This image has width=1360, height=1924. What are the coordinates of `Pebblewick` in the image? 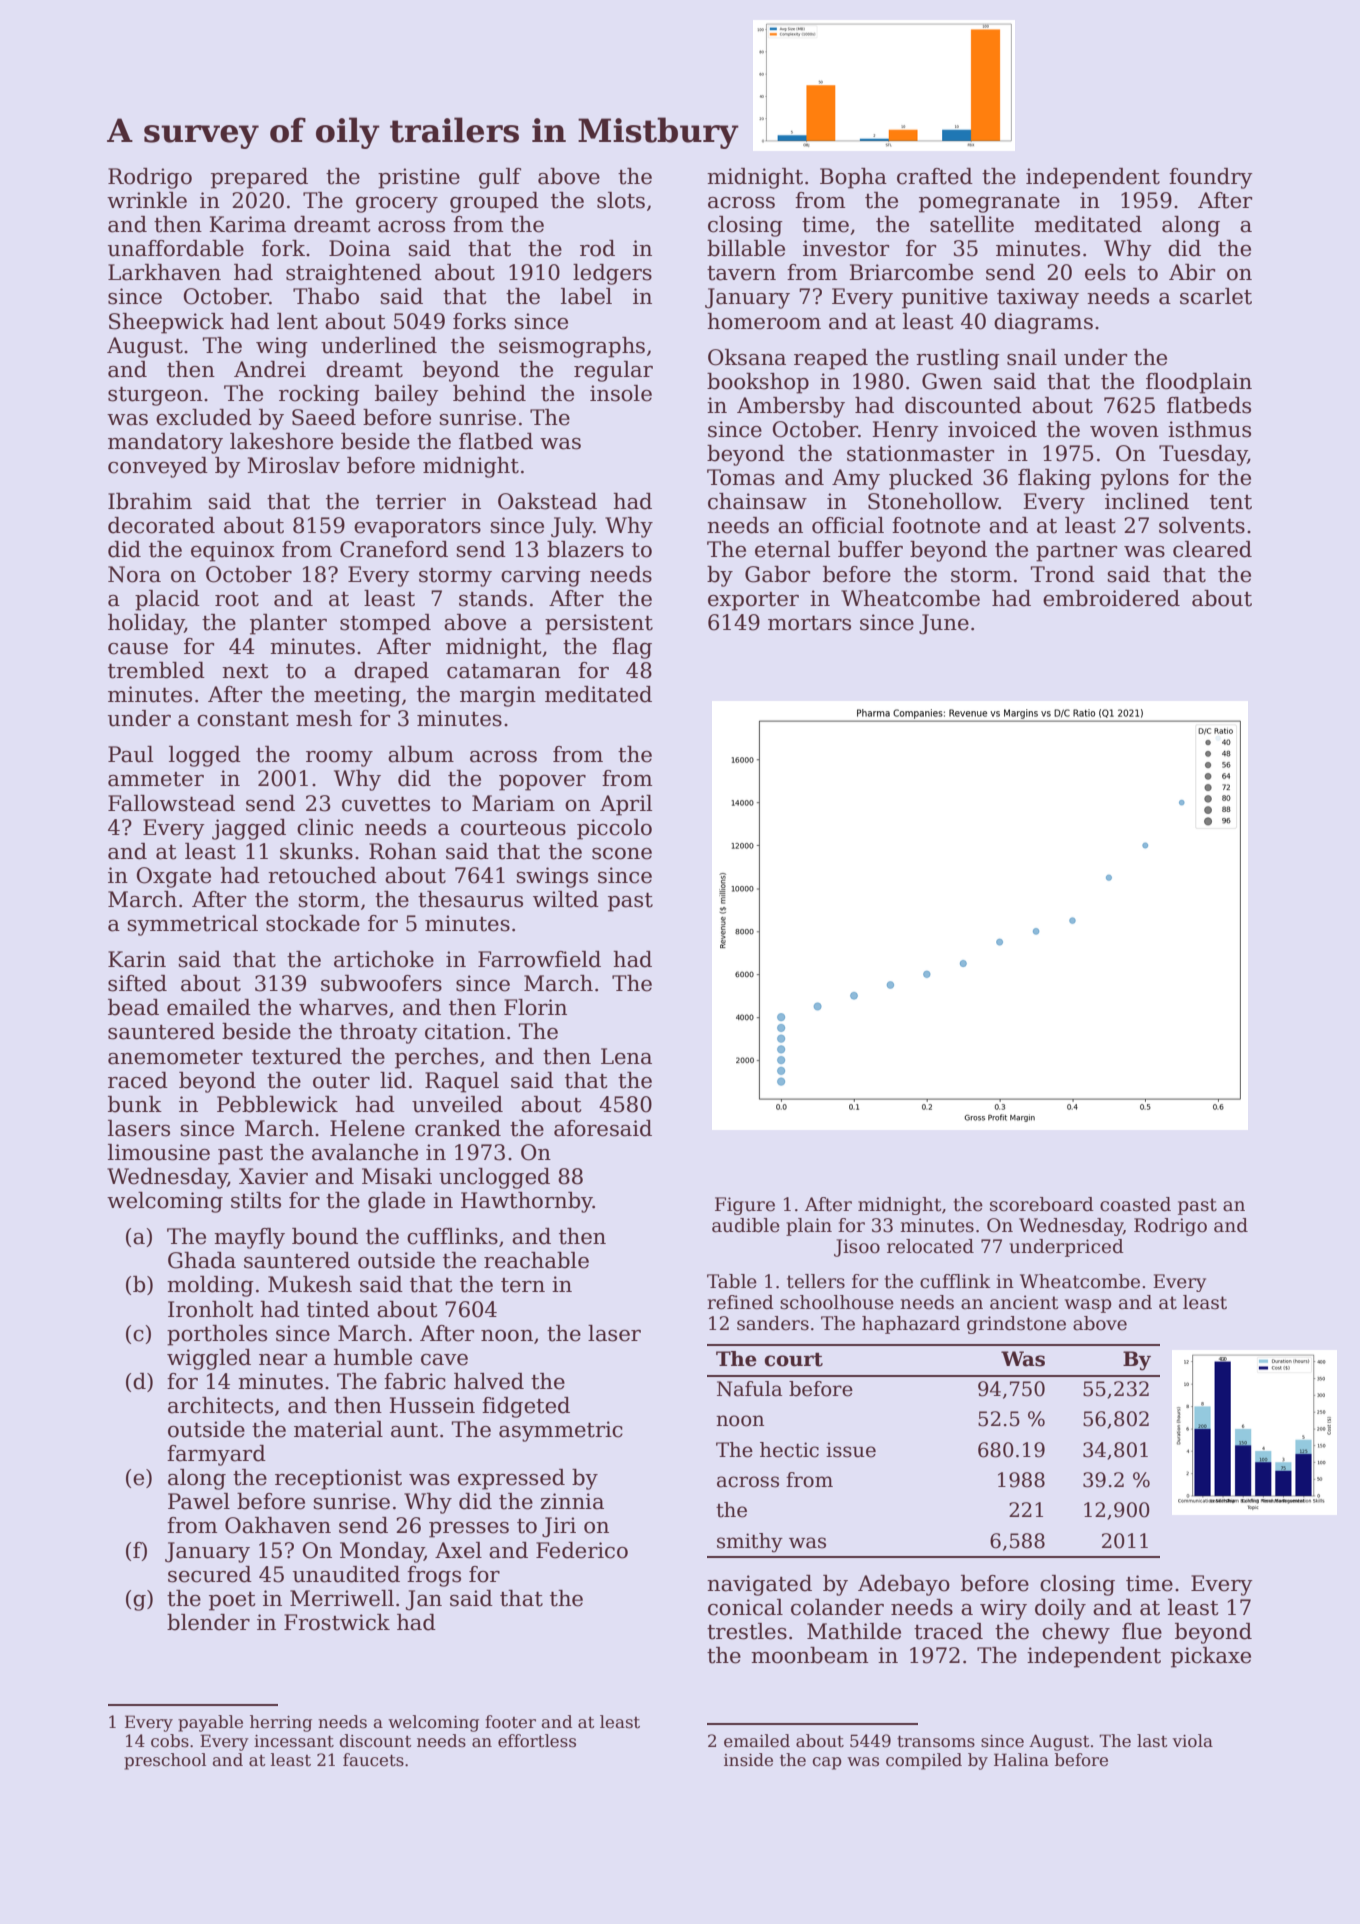 It's located at (277, 1104).
